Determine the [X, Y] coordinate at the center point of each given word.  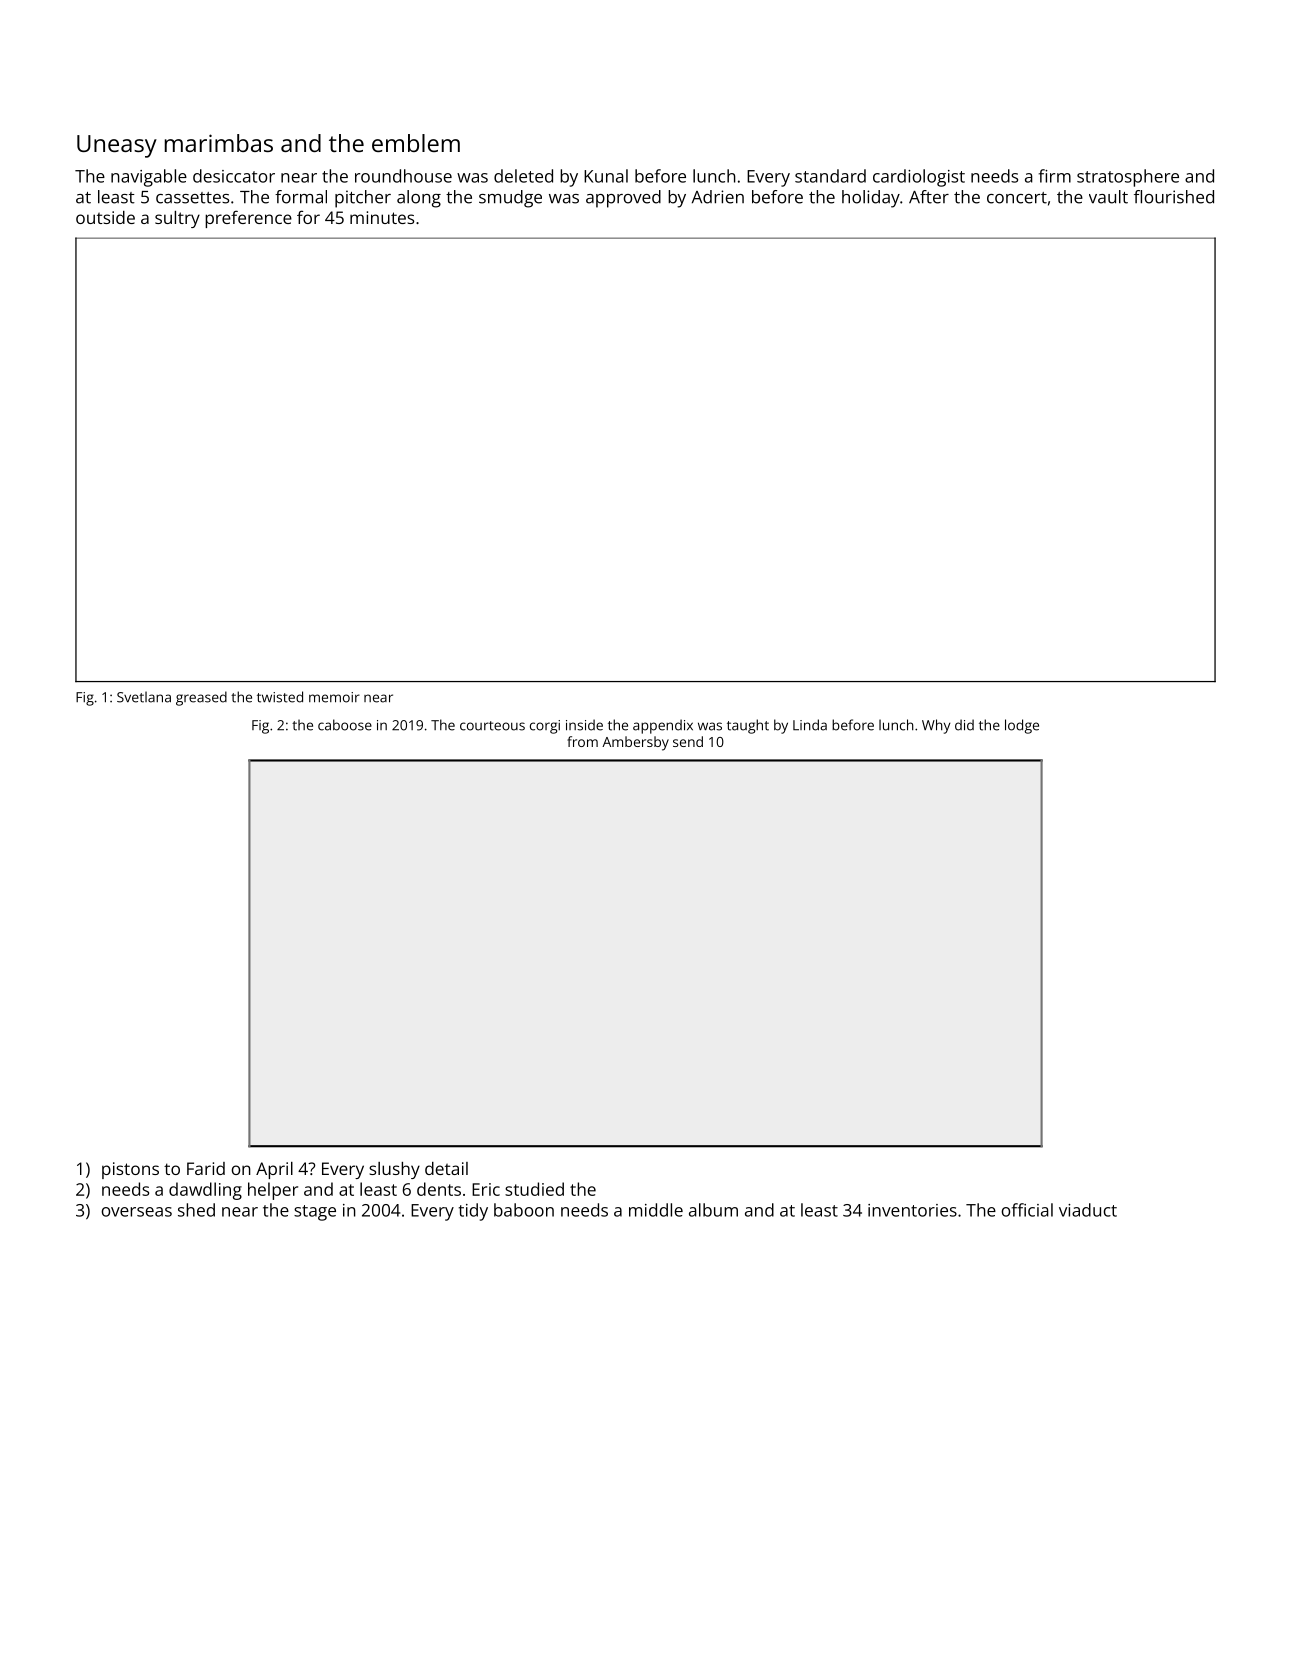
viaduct [1088, 1210]
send [688, 741]
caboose [345, 725]
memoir [334, 697]
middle [656, 1210]
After [929, 197]
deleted [523, 176]
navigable [149, 178]
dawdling [205, 1191]
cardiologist [919, 178]
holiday [871, 199]
